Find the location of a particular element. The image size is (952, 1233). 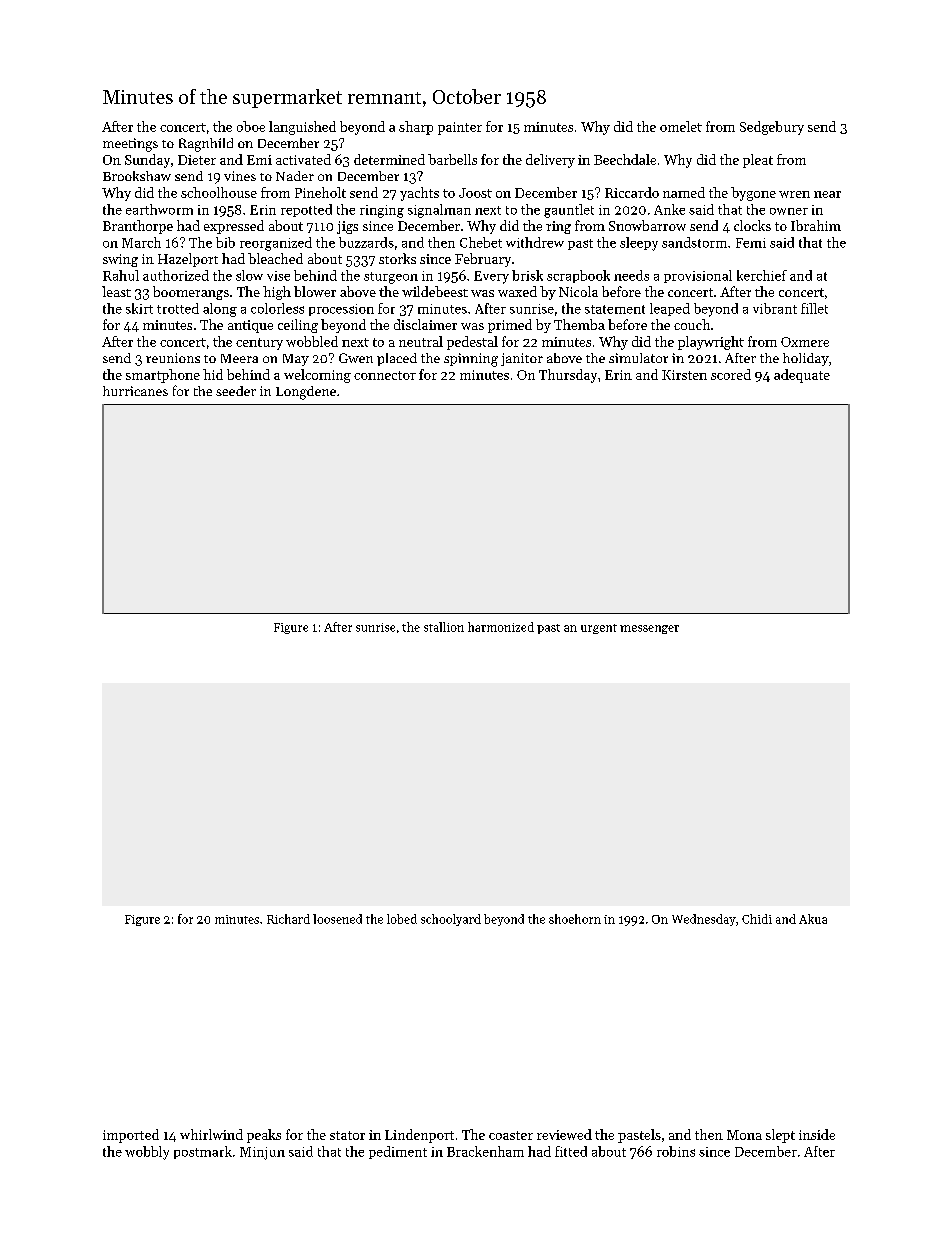

hurricanes is located at coordinates (135, 391).
